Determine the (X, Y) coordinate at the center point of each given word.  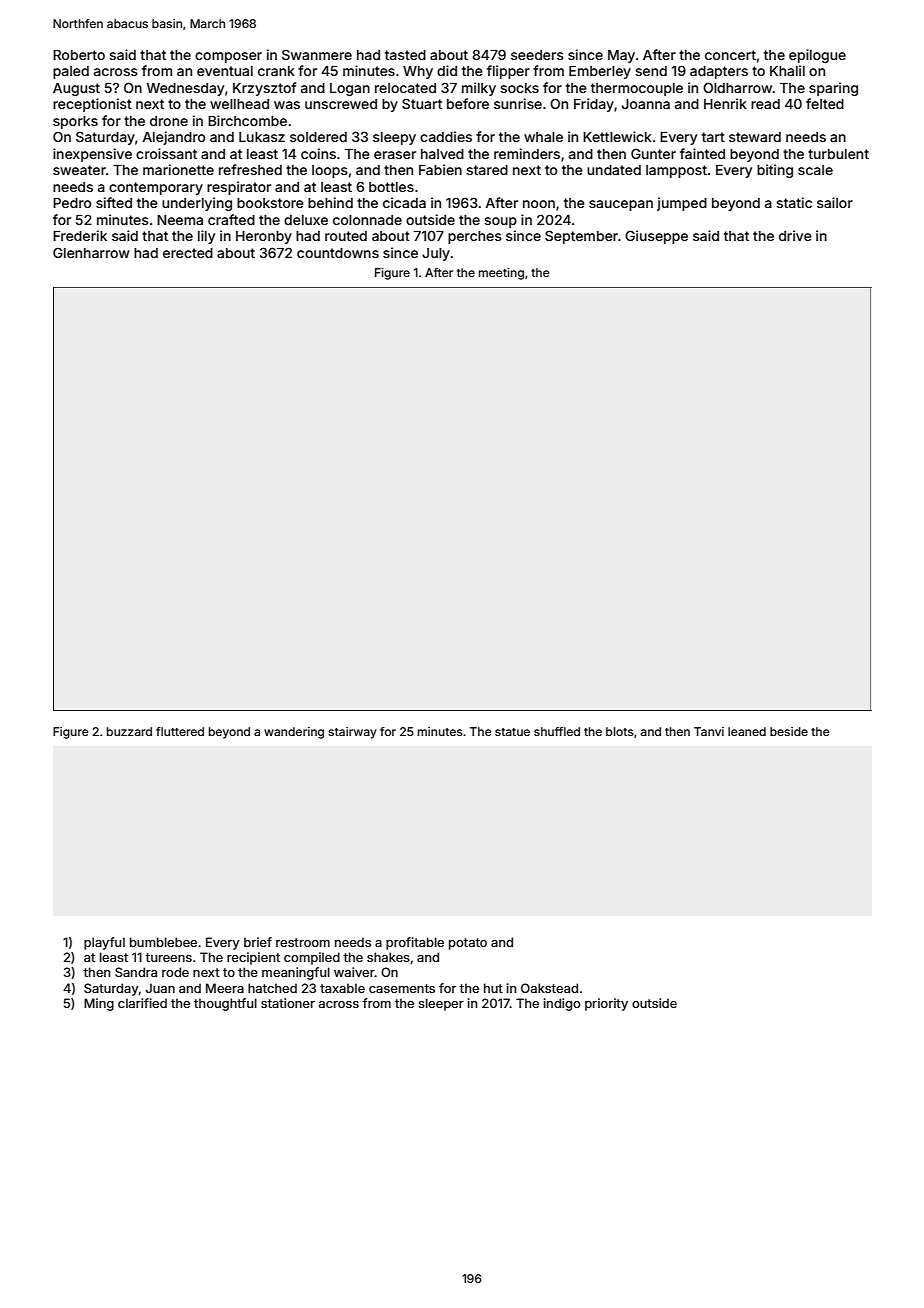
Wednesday (185, 89)
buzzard (129, 731)
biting (775, 171)
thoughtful (225, 1004)
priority (606, 1004)
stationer (288, 1003)
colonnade (367, 220)
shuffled (557, 731)
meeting (501, 274)
